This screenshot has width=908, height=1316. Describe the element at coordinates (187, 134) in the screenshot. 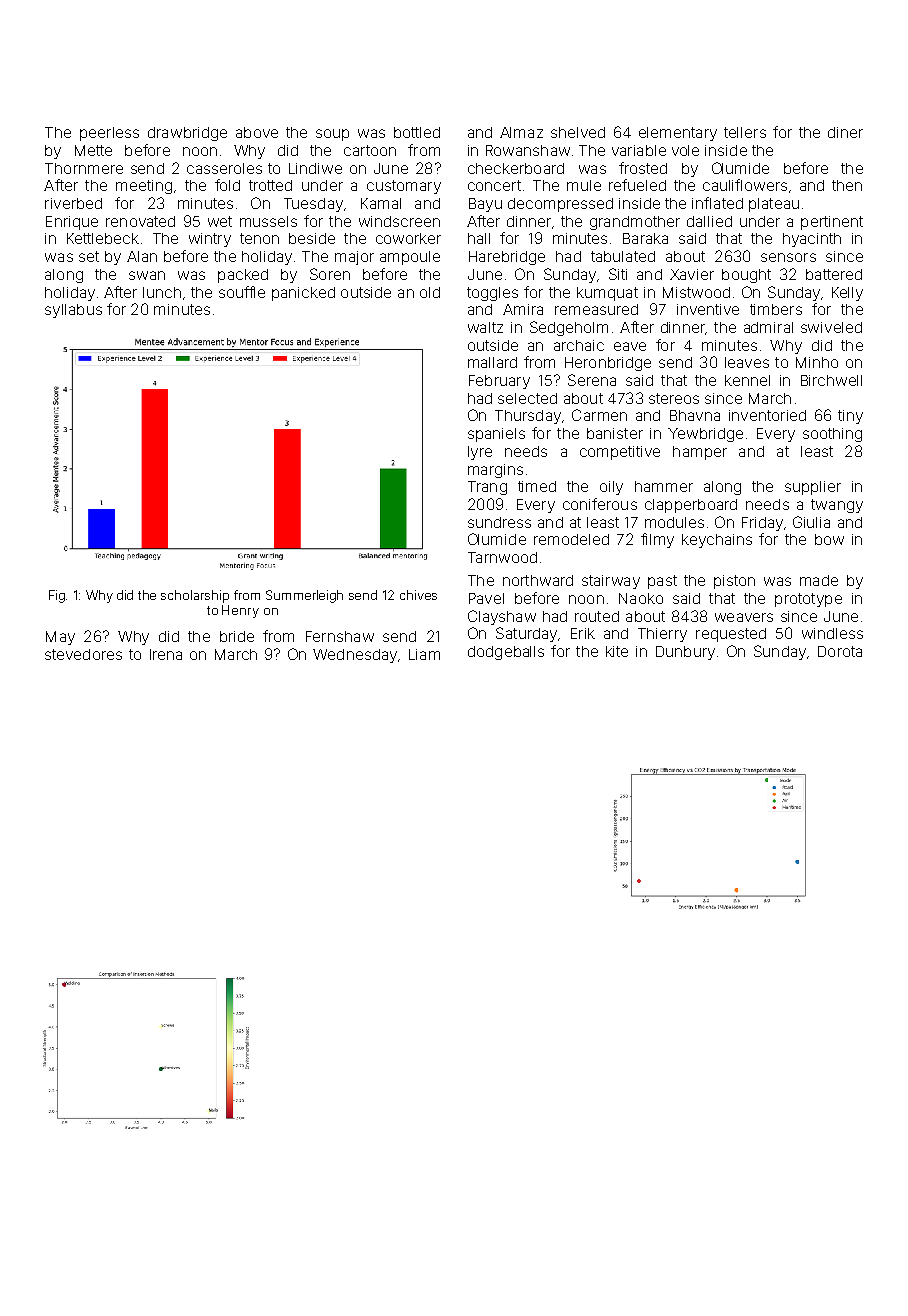

I see `drawbridge` at that location.
